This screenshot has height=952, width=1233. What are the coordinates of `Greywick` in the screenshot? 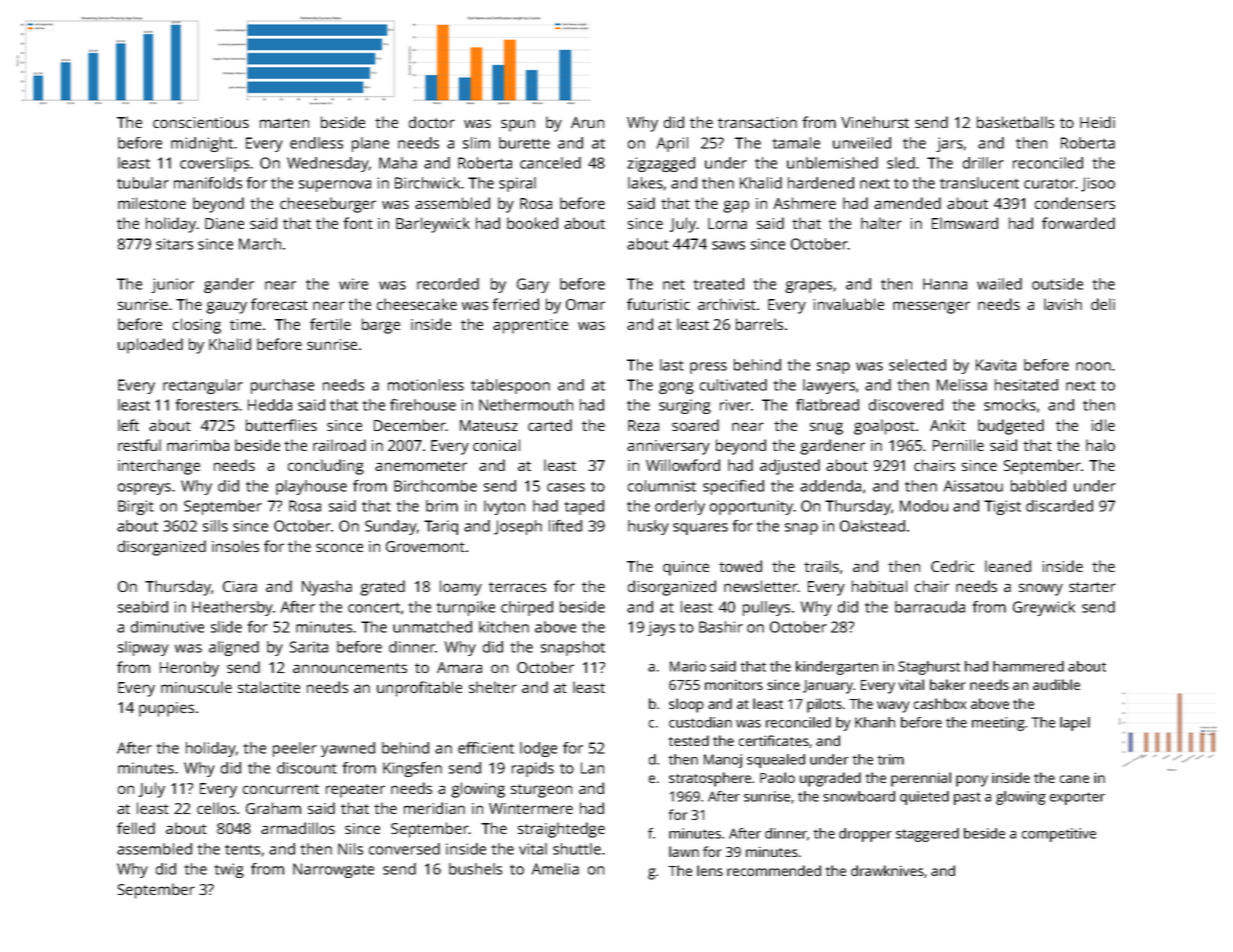 It's located at (1044, 608).
